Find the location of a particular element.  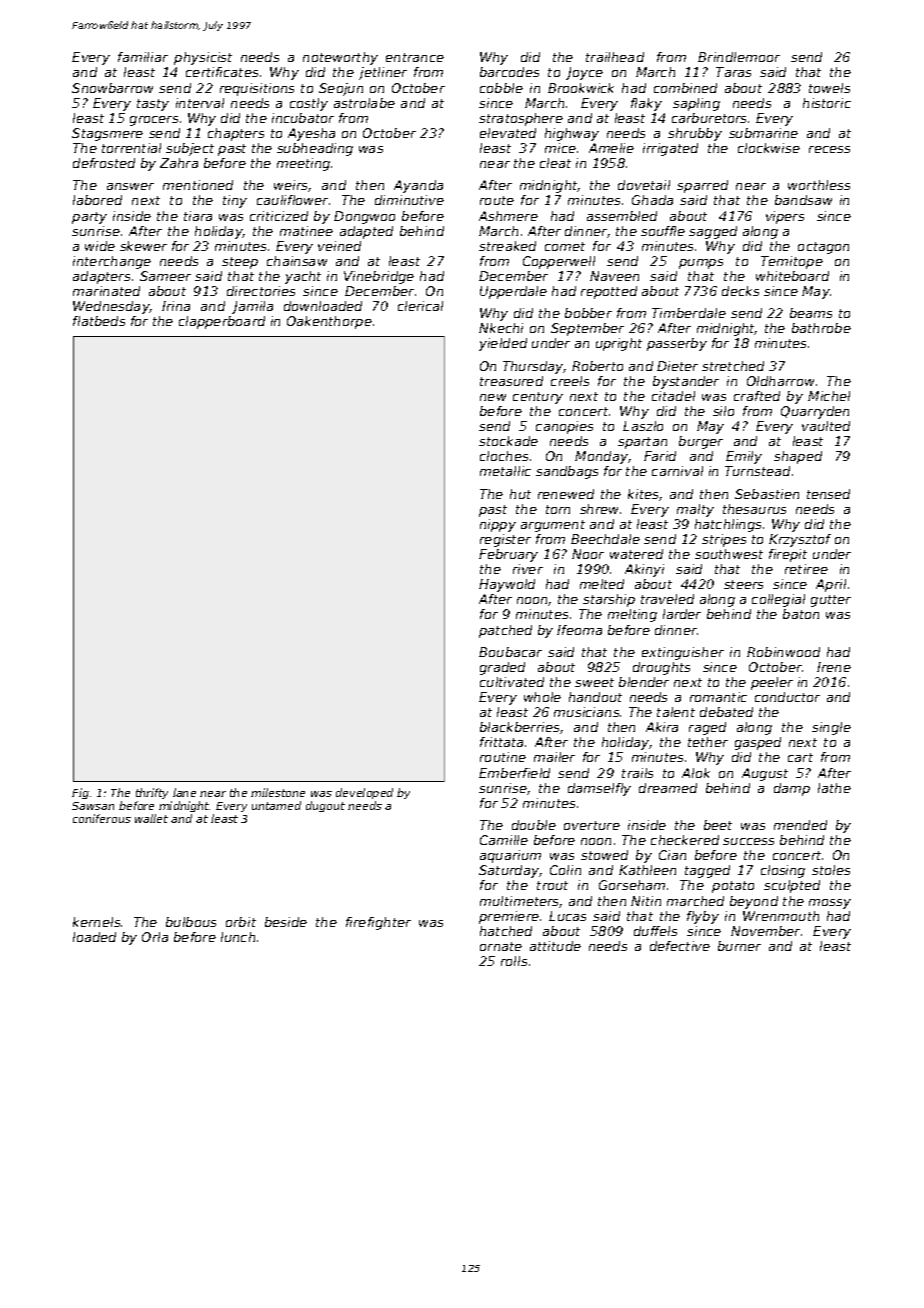

Brindlemoor is located at coordinates (739, 57).
